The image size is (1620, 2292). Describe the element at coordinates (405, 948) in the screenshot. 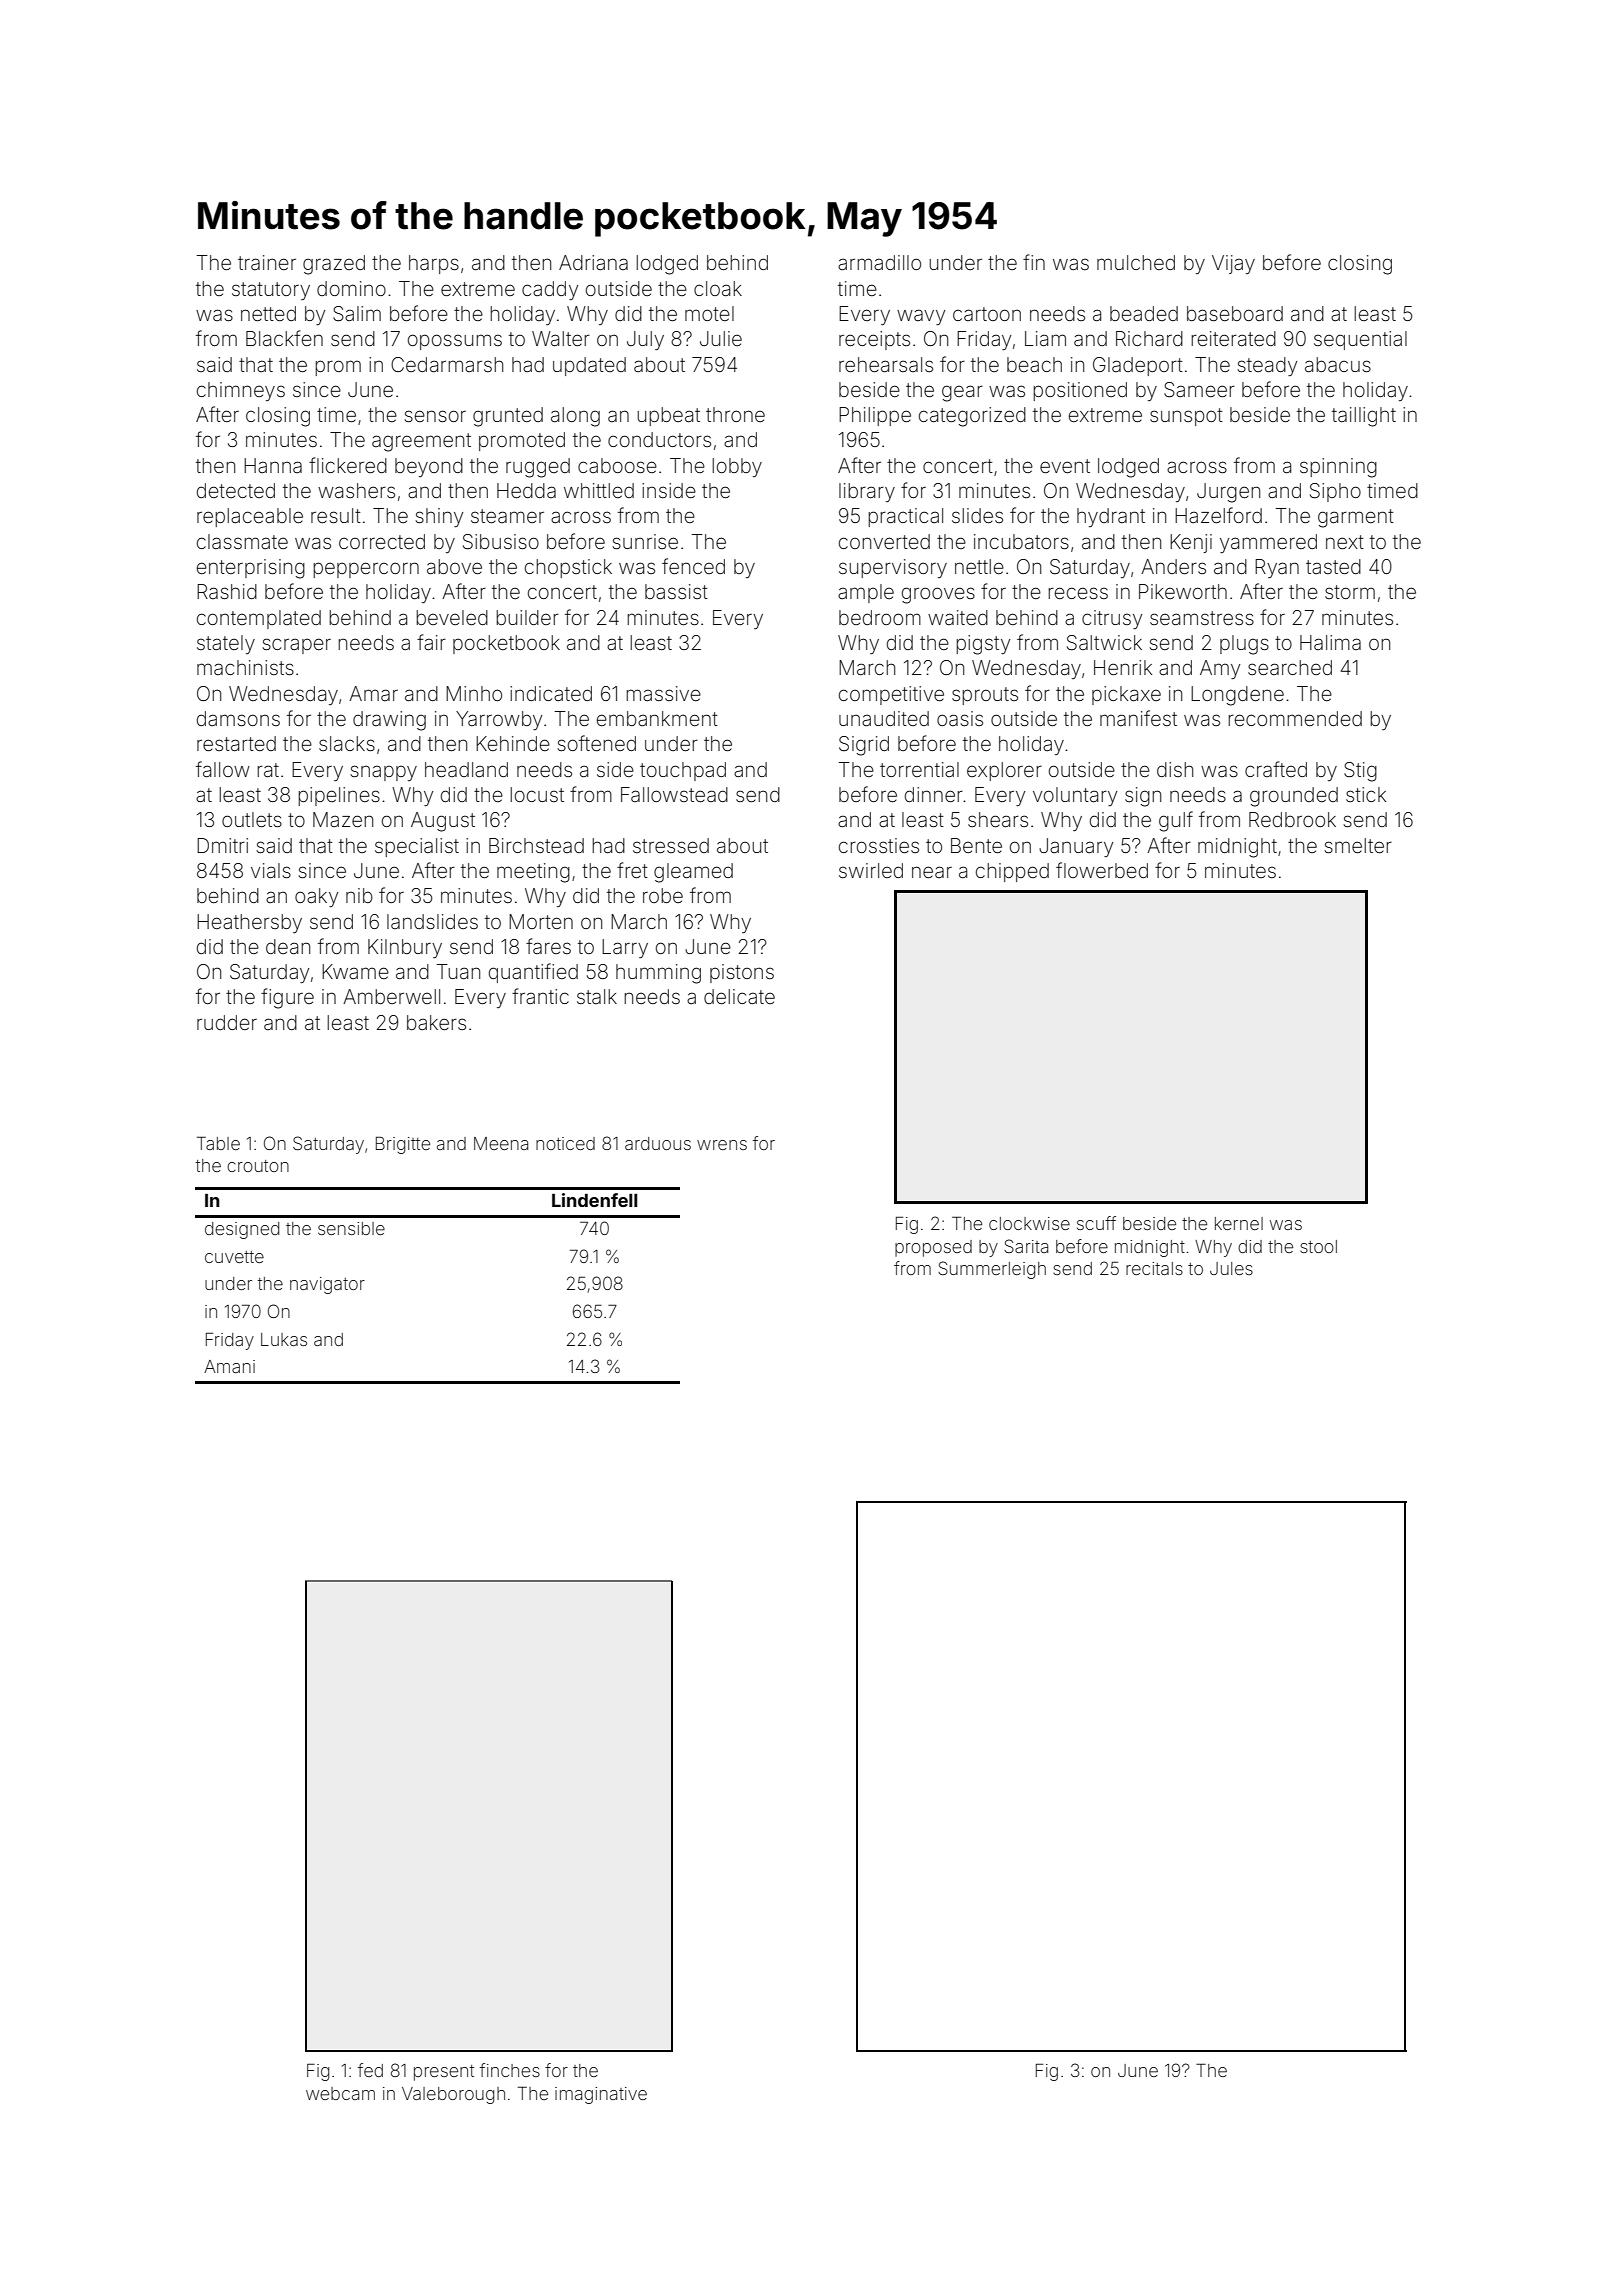

I see `Kilnbury` at that location.
